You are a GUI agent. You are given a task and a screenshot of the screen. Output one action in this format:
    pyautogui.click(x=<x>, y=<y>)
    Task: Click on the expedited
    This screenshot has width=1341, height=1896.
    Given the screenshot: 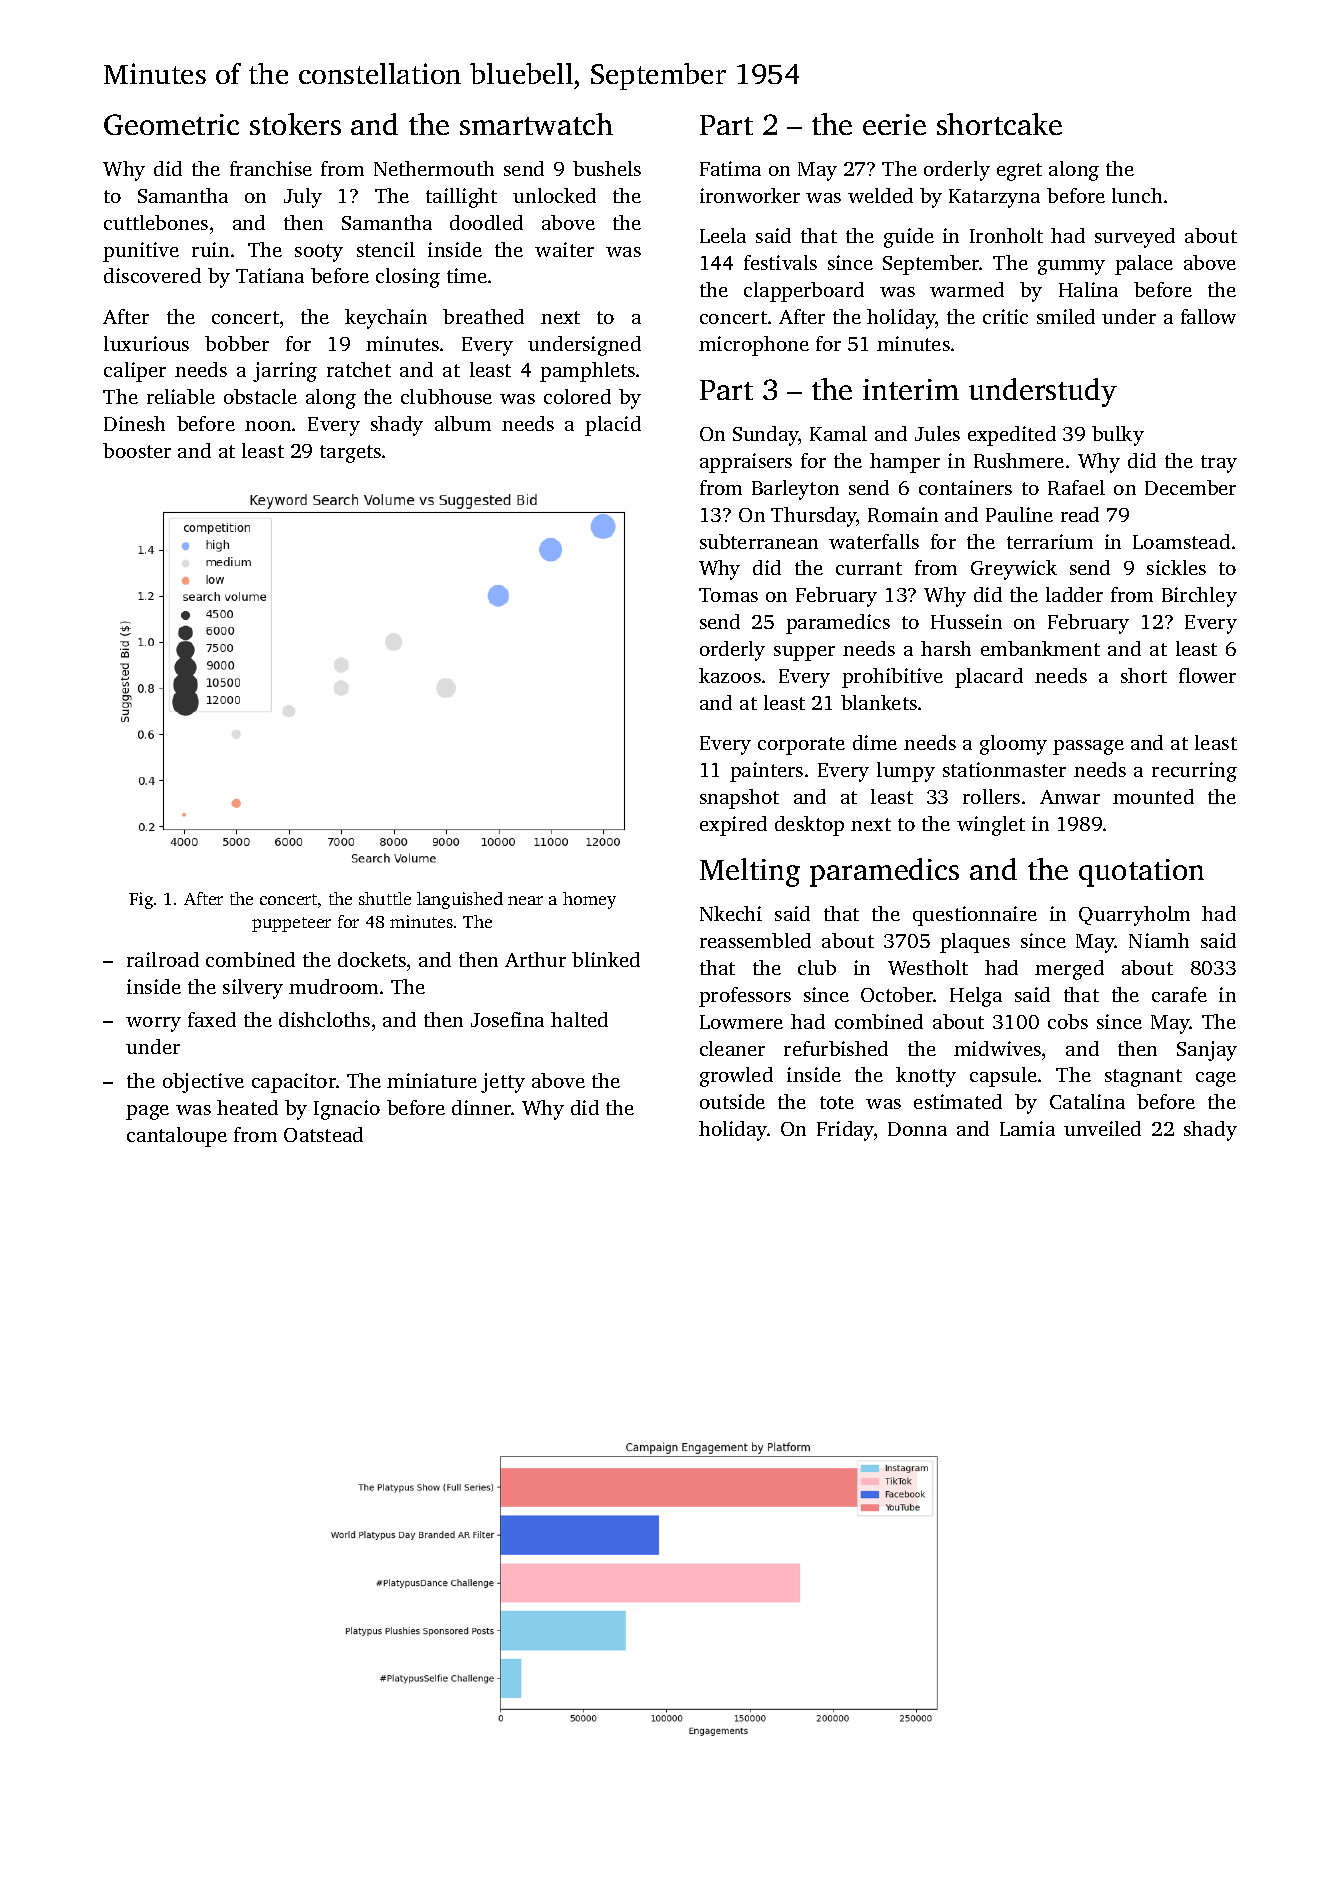 What is the action you would take?
    pyautogui.click(x=1012, y=436)
